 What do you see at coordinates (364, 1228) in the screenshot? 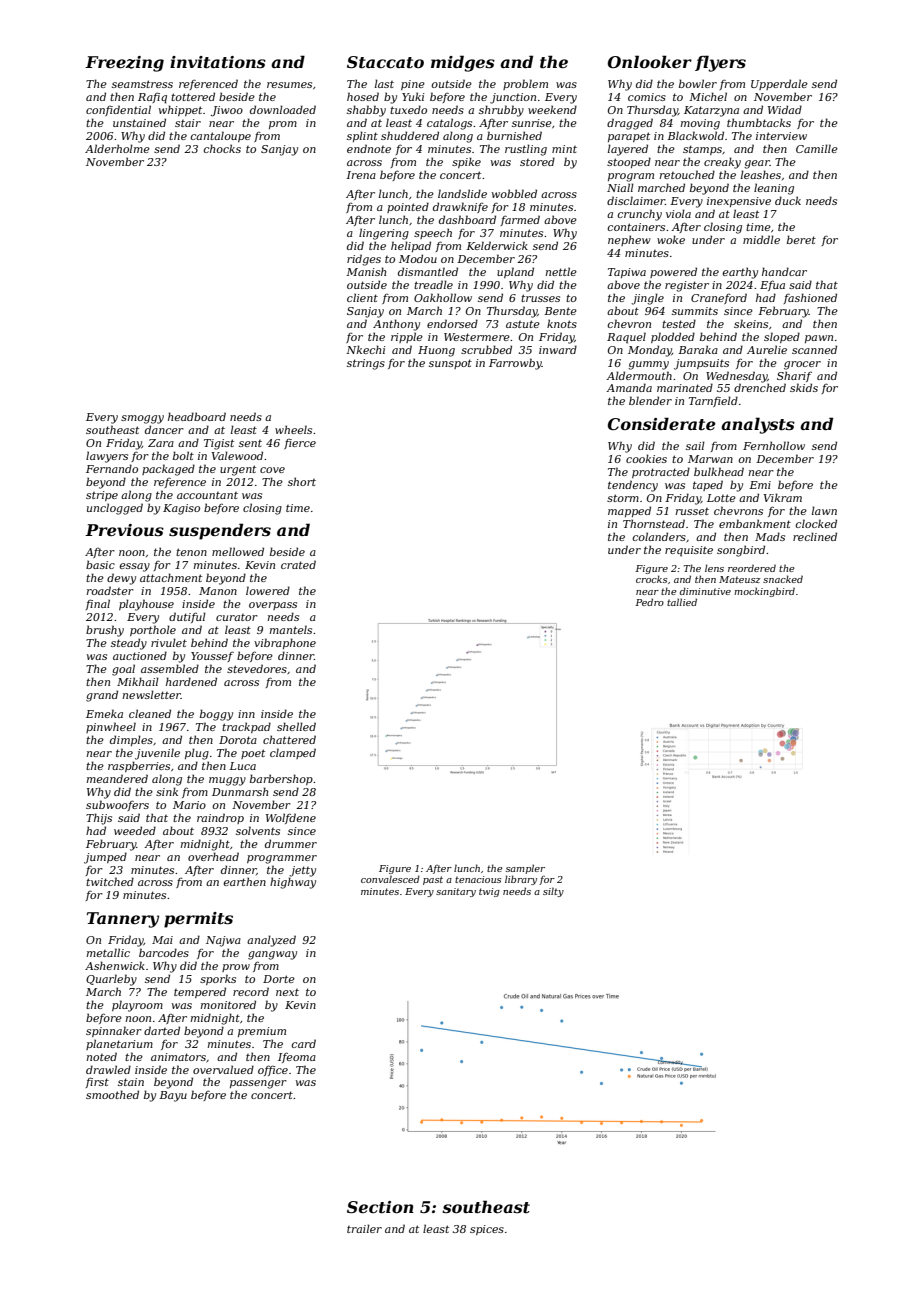
I see `trailer` at bounding box center [364, 1228].
